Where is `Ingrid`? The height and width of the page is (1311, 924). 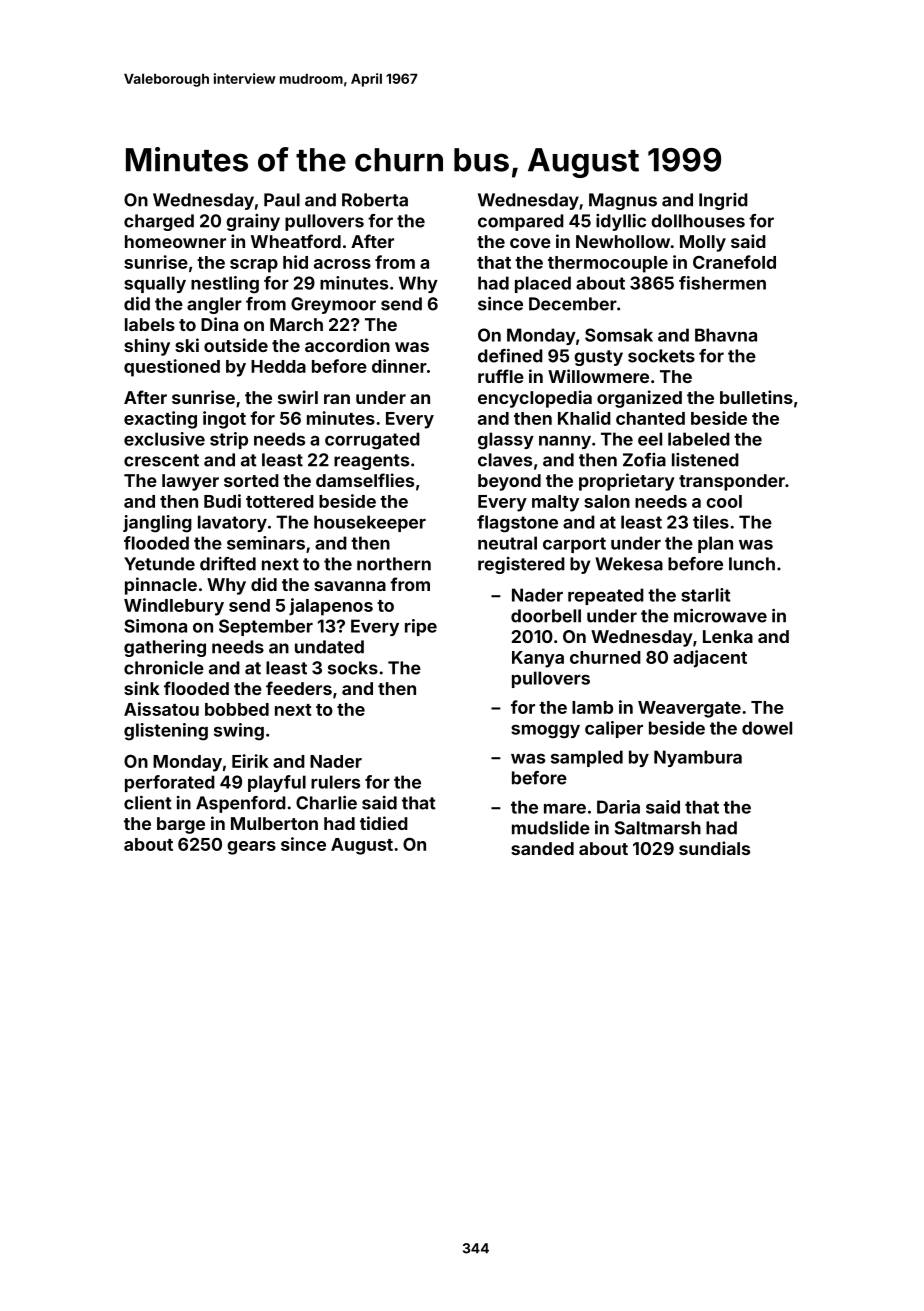
Ingrid is located at coordinates (723, 201).
